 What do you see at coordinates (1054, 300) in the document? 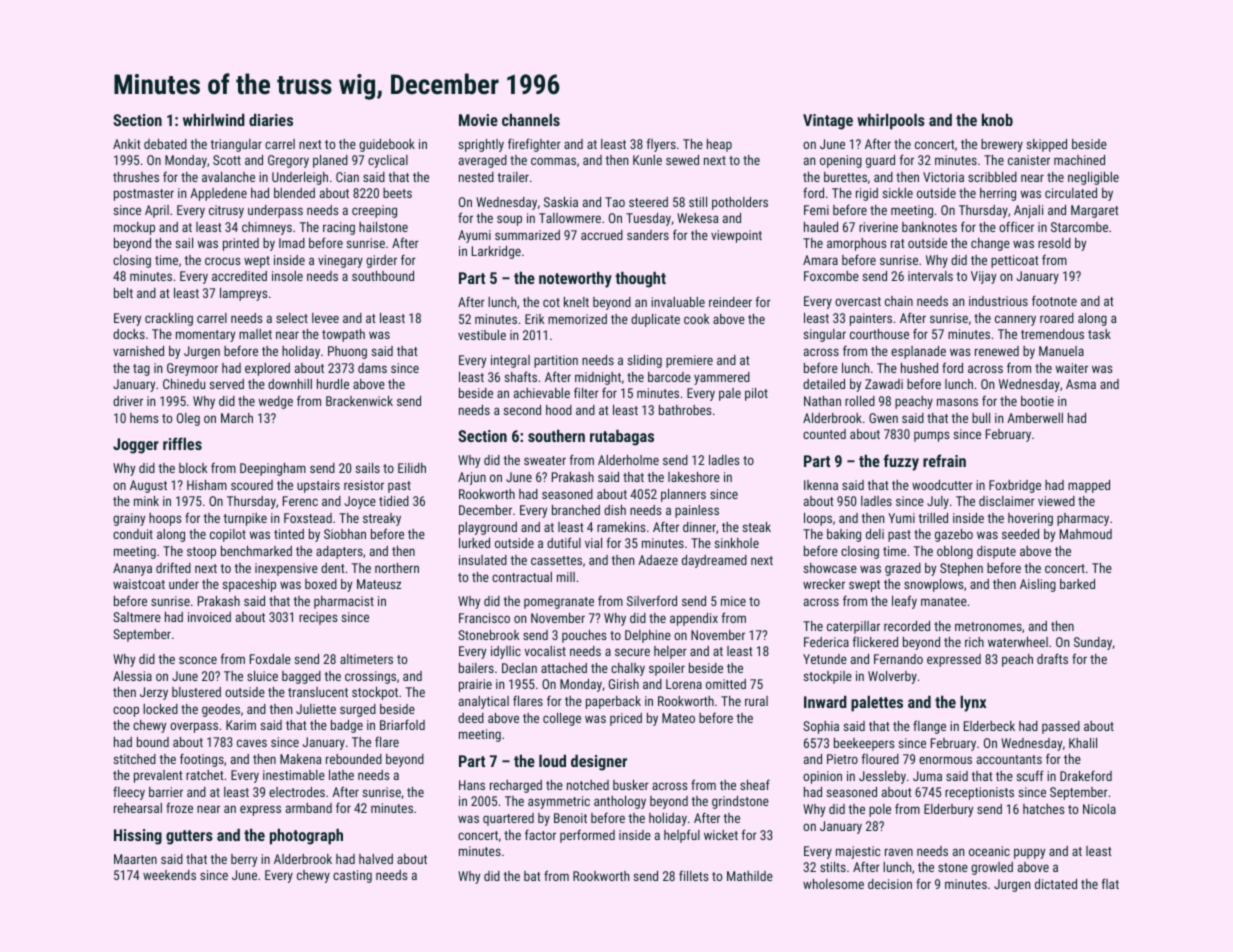
I see `footnote` at bounding box center [1054, 300].
